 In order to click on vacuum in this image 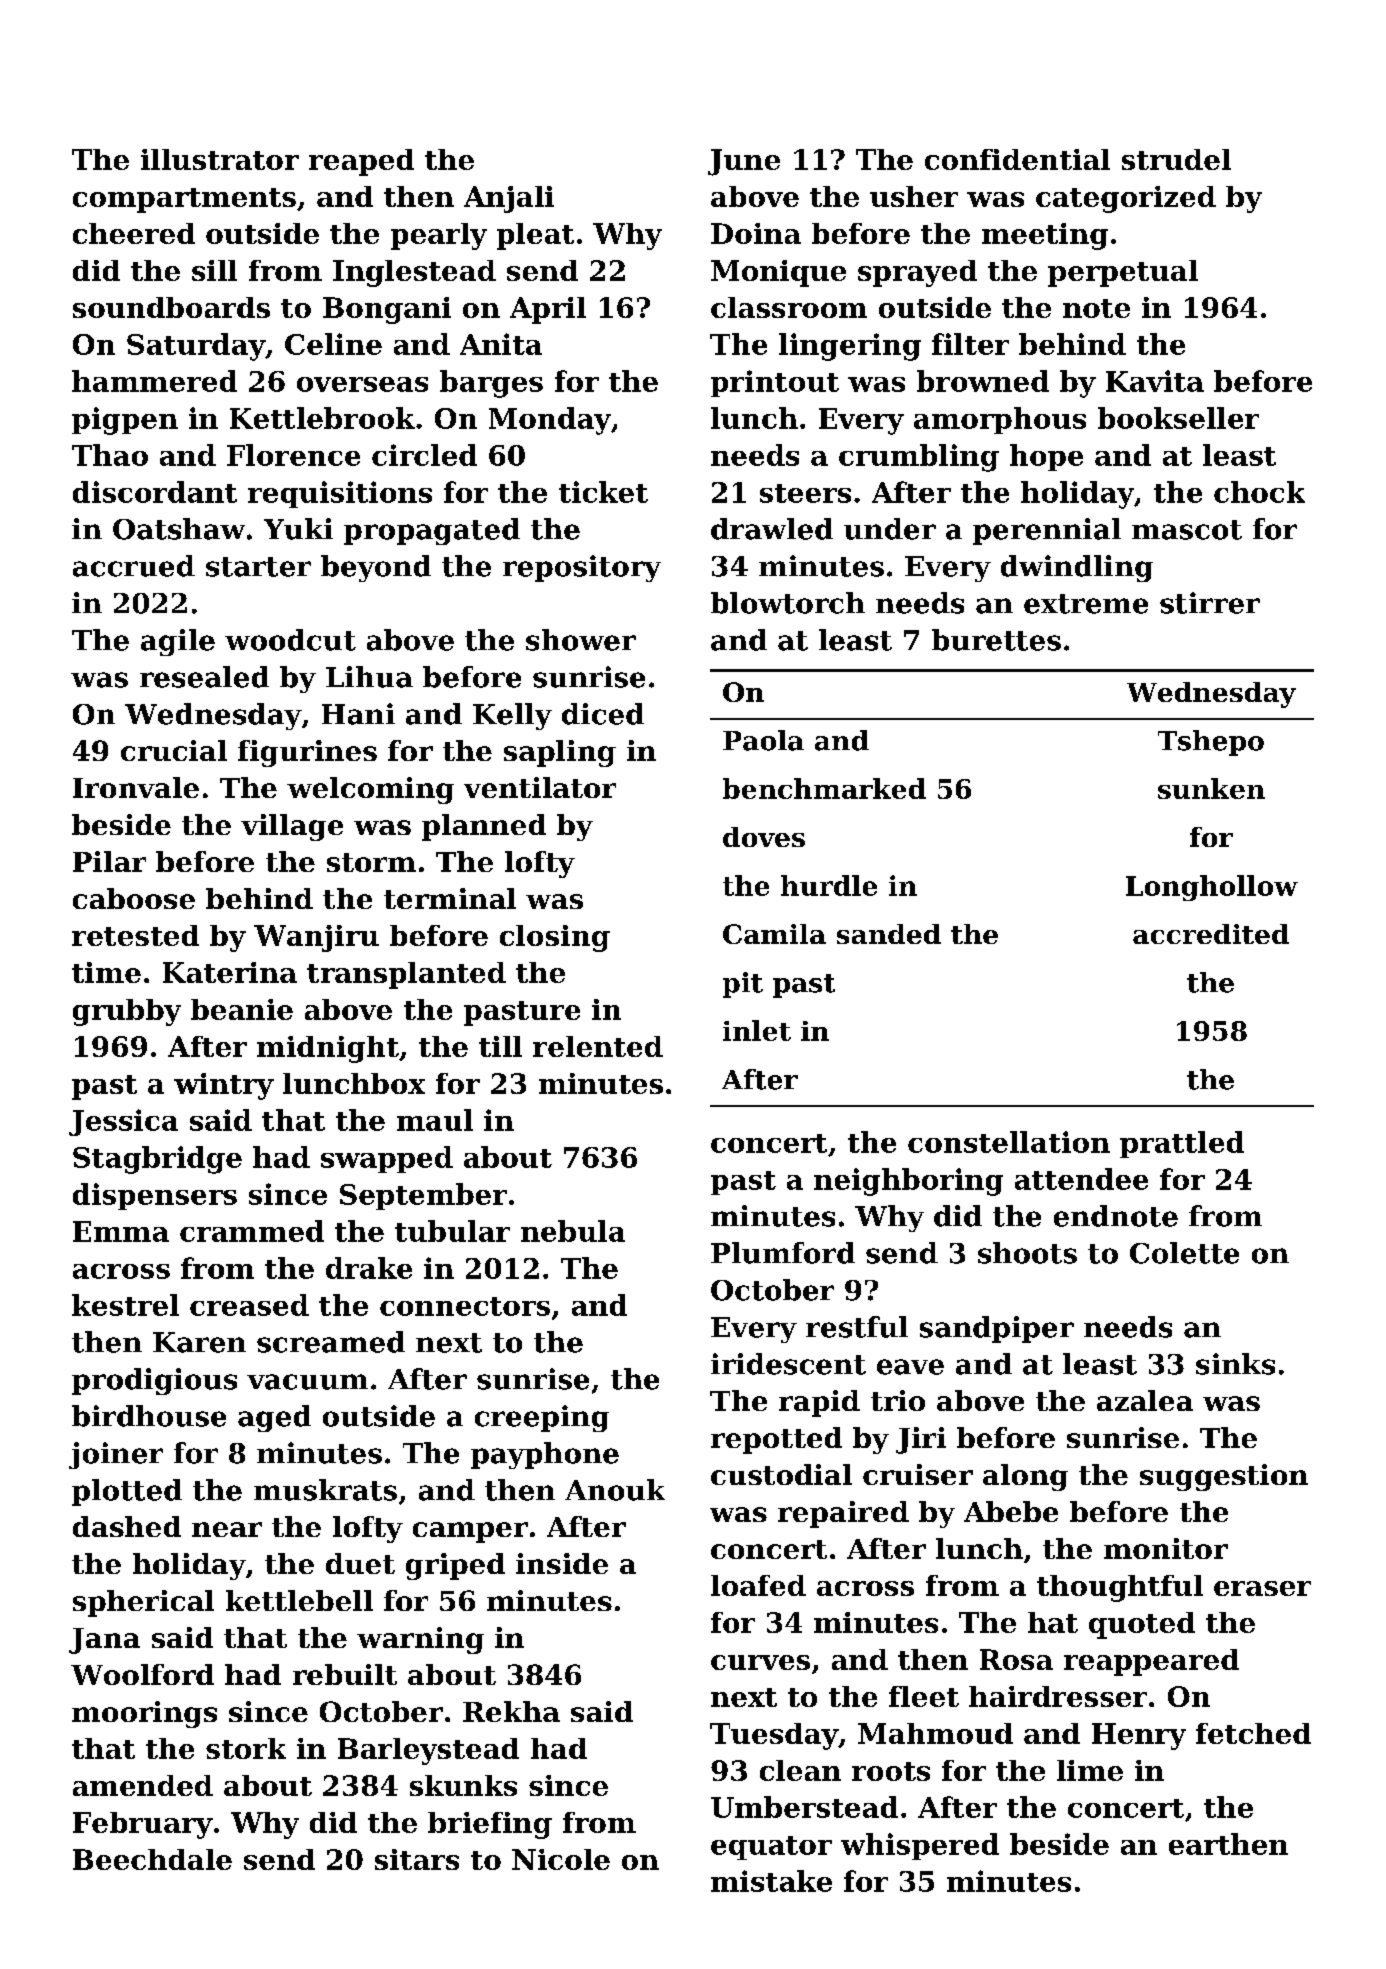, I will do `click(307, 1382)`.
